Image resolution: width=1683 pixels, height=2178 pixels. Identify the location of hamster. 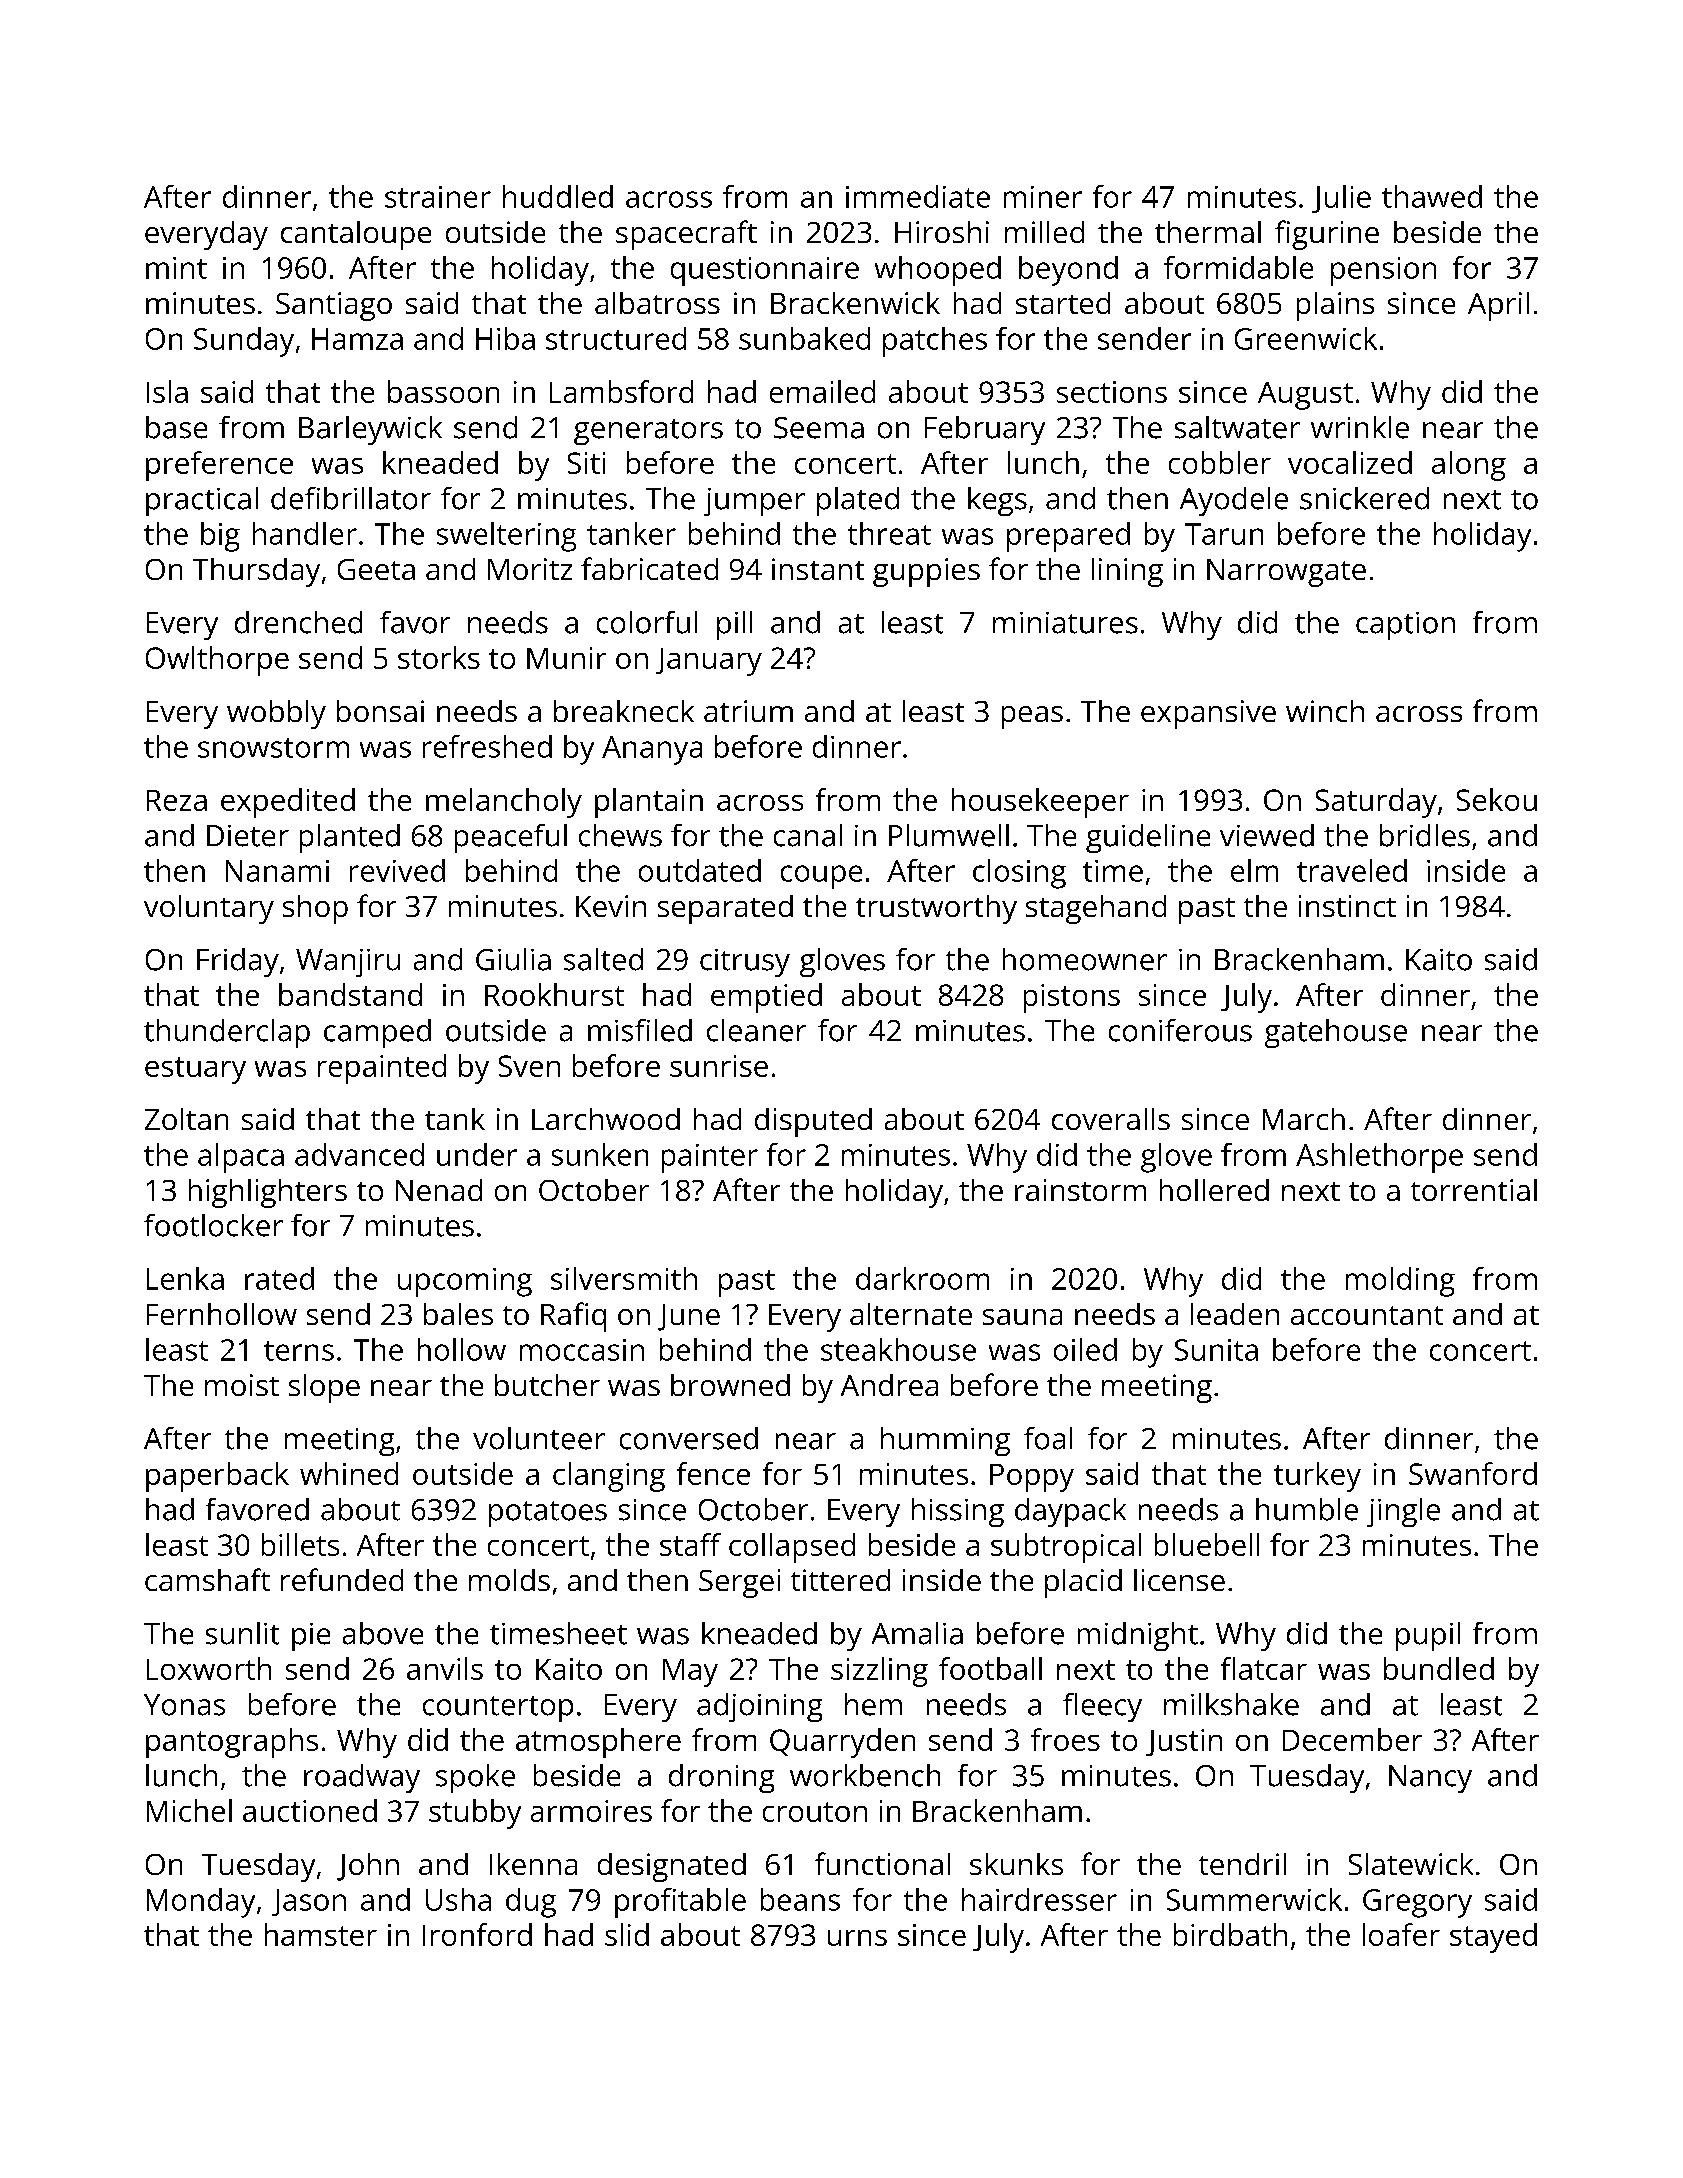
(321, 1934).
